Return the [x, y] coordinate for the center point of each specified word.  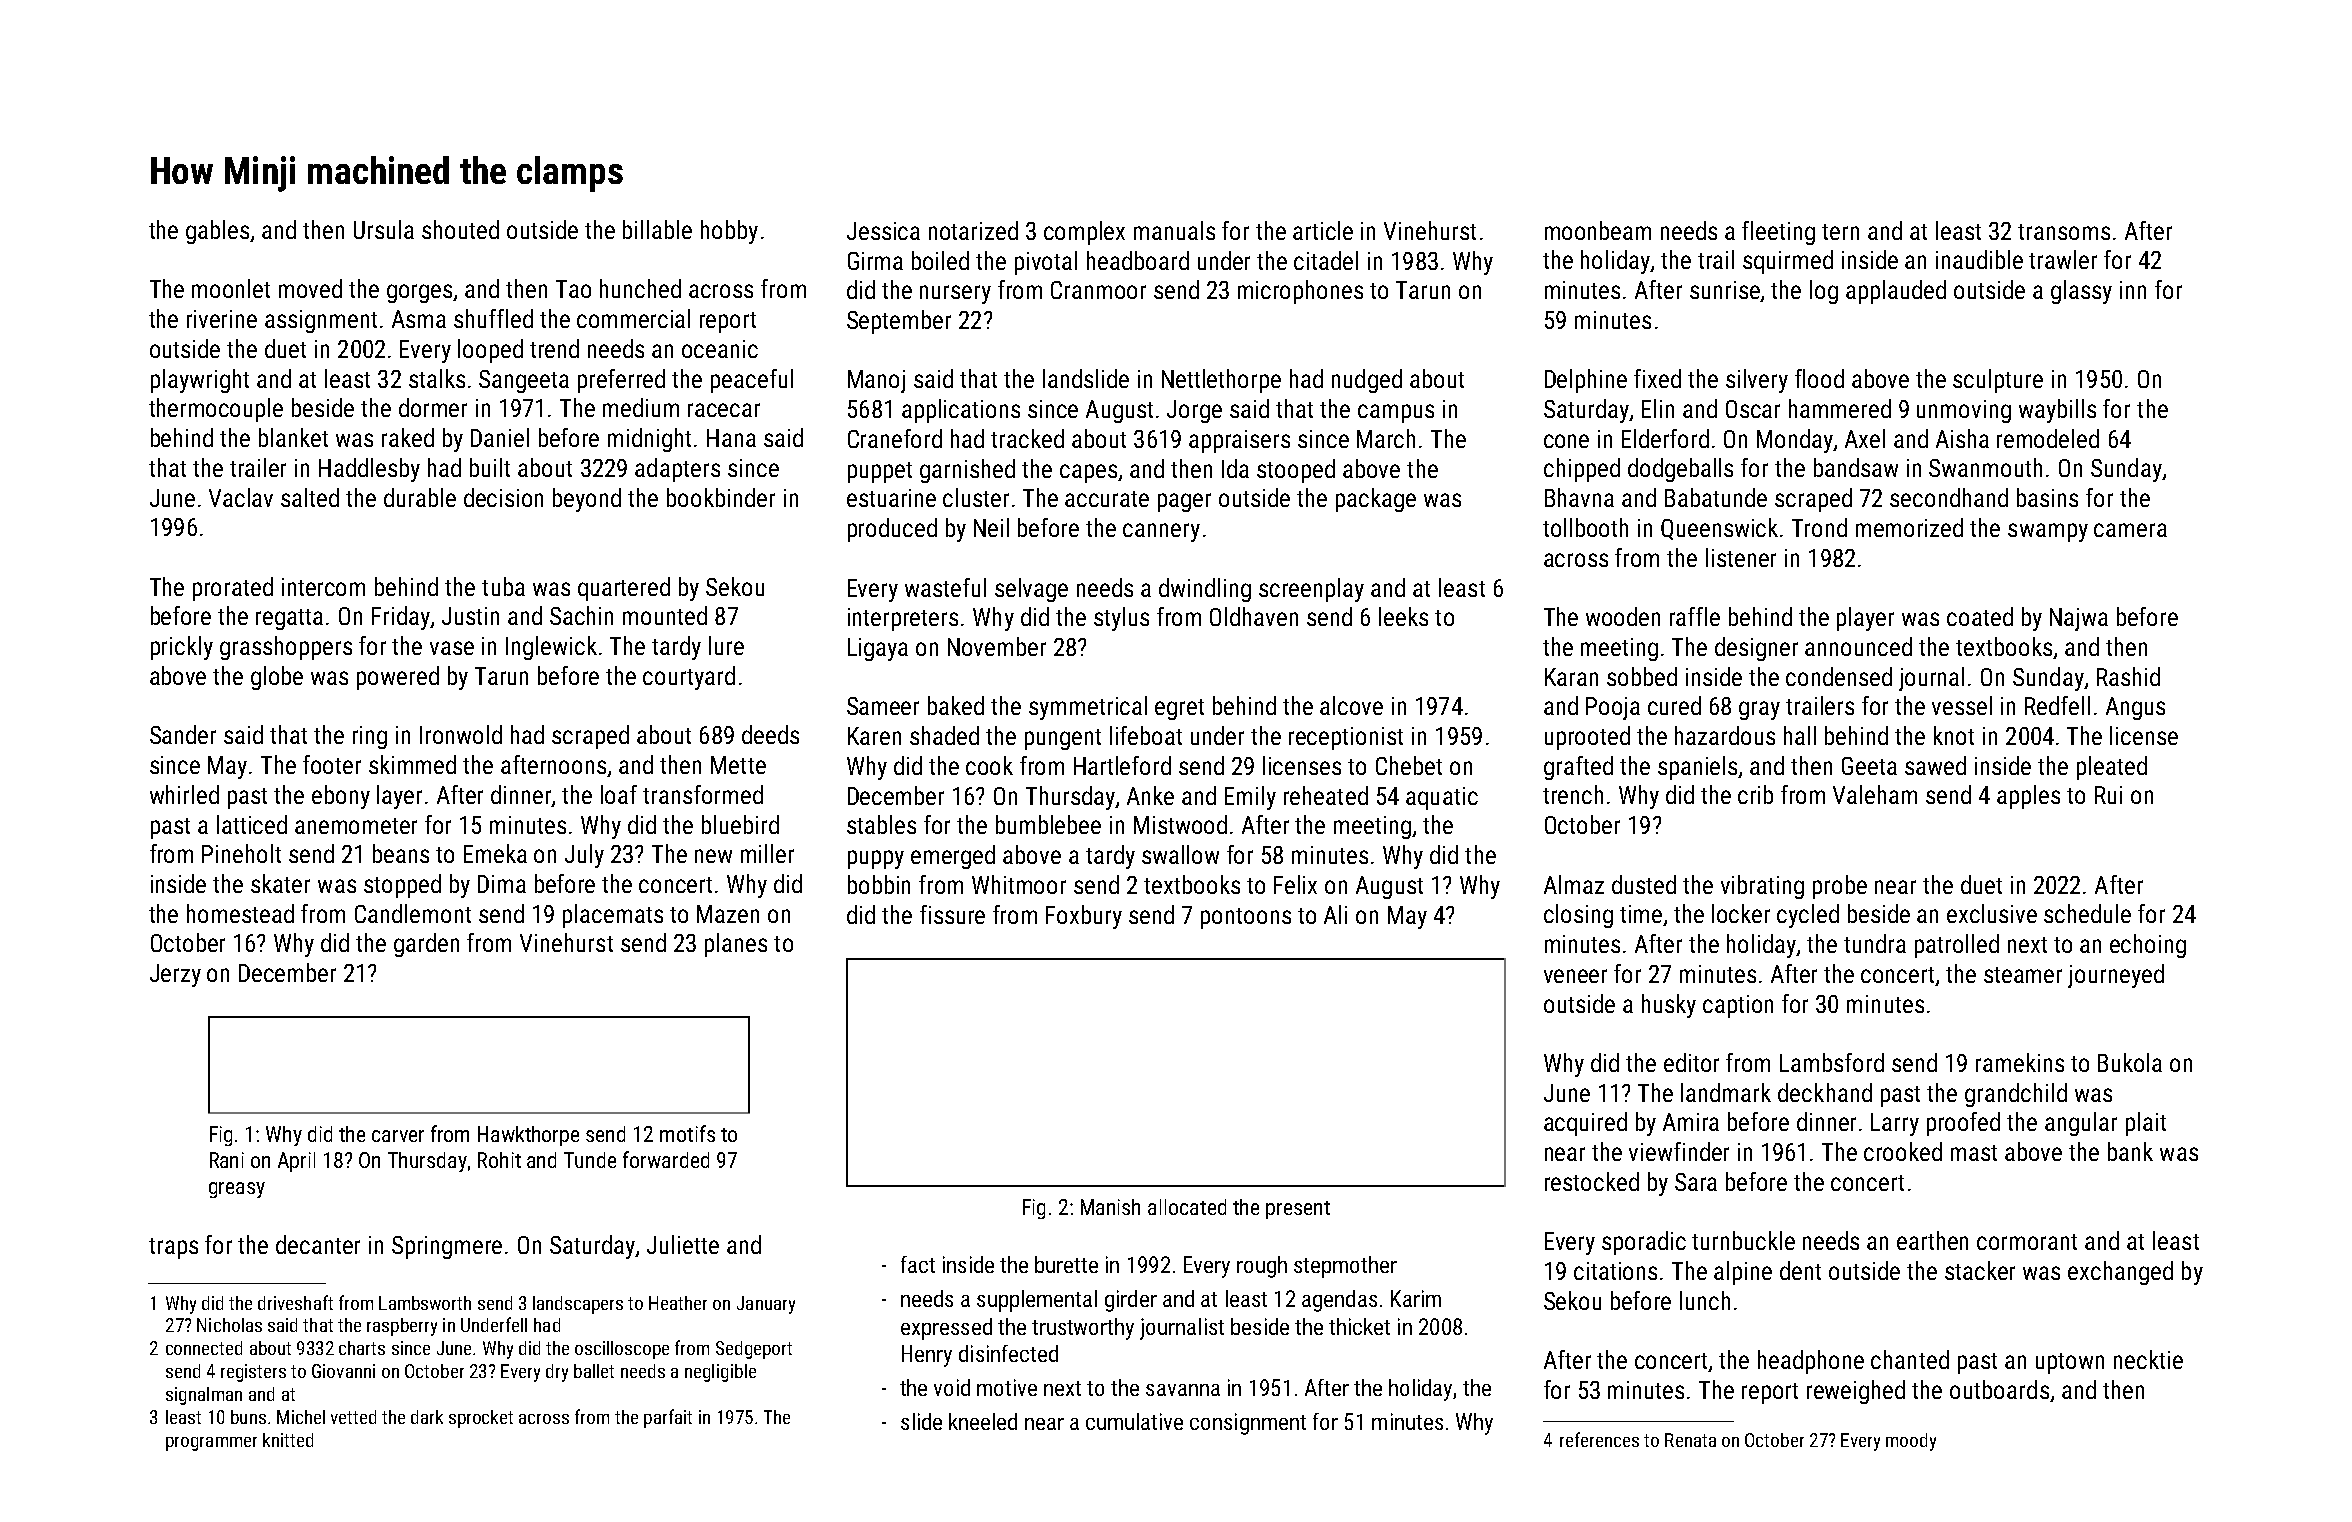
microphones [1300, 292]
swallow [1180, 854]
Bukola [2130, 1062]
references [1599, 1439]
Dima [502, 884]
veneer [1575, 976]
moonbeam [1598, 230]
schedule [2087, 913]
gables [218, 232]
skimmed [412, 764]
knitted [288, 1440]
